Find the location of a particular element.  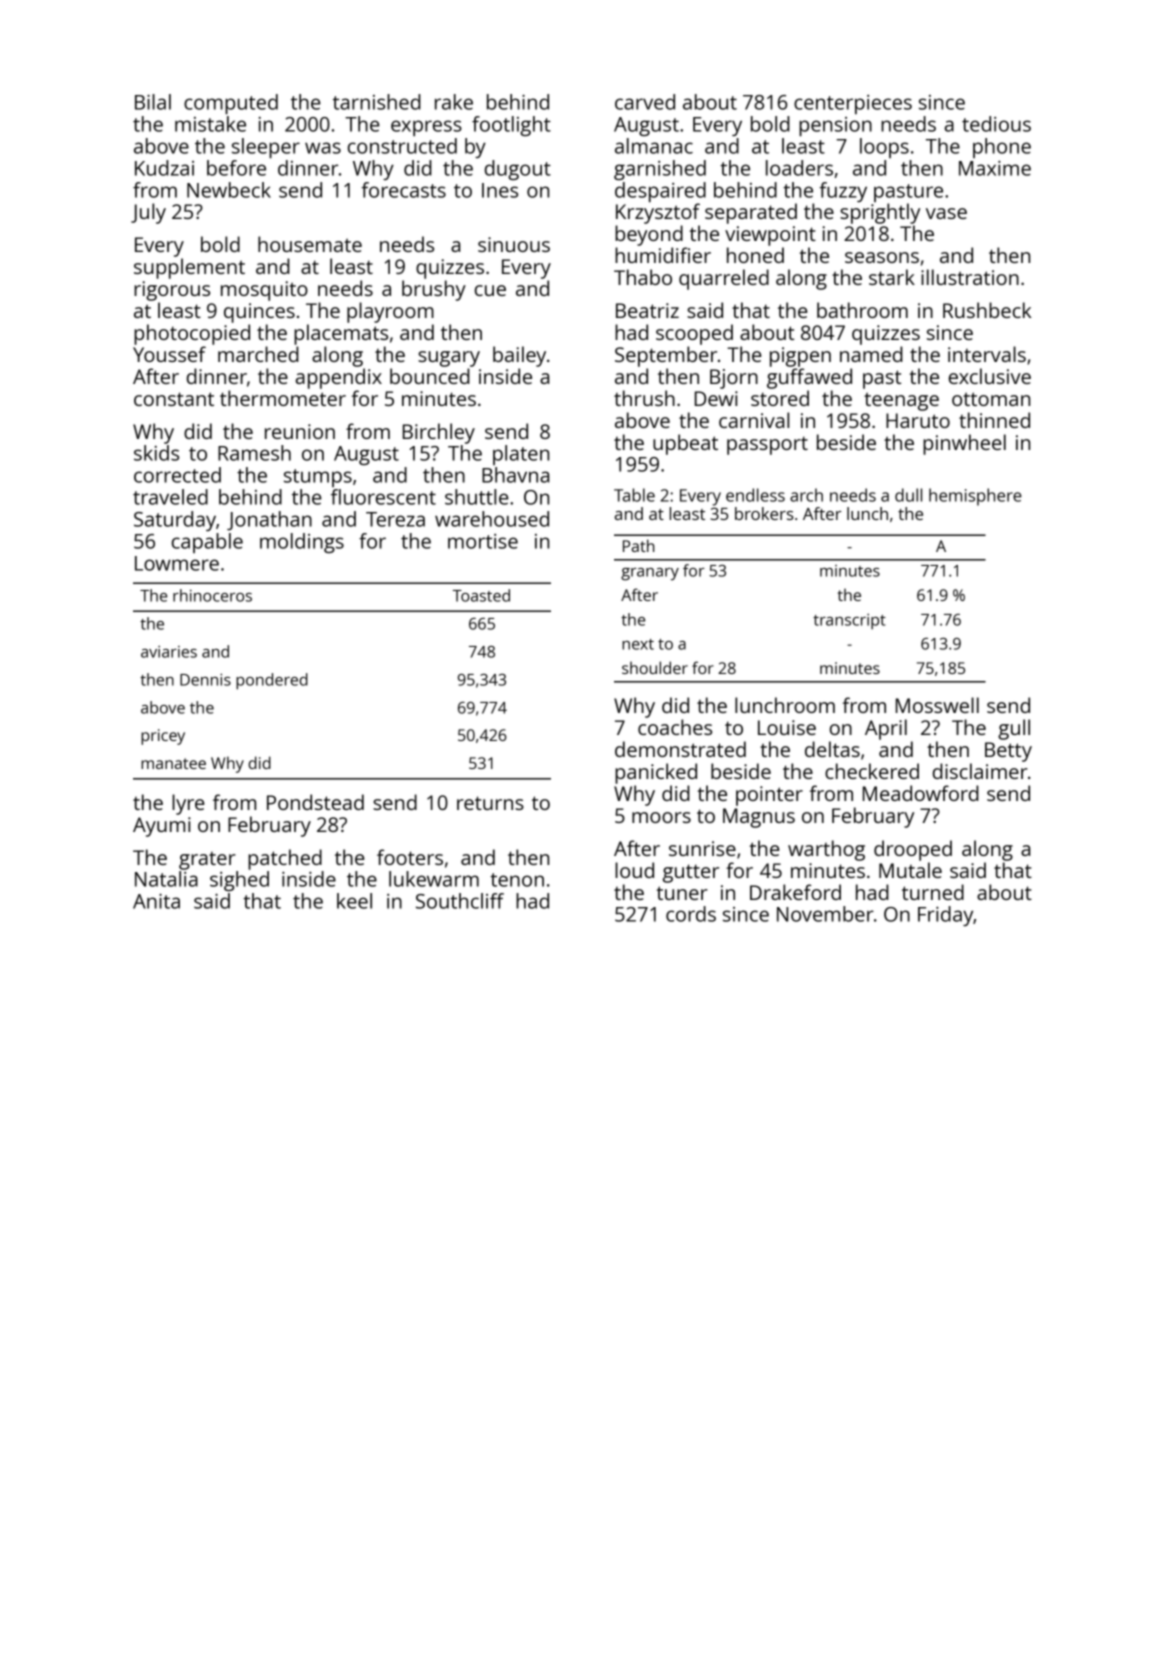

Anita is located at coordinates (156, 901).
